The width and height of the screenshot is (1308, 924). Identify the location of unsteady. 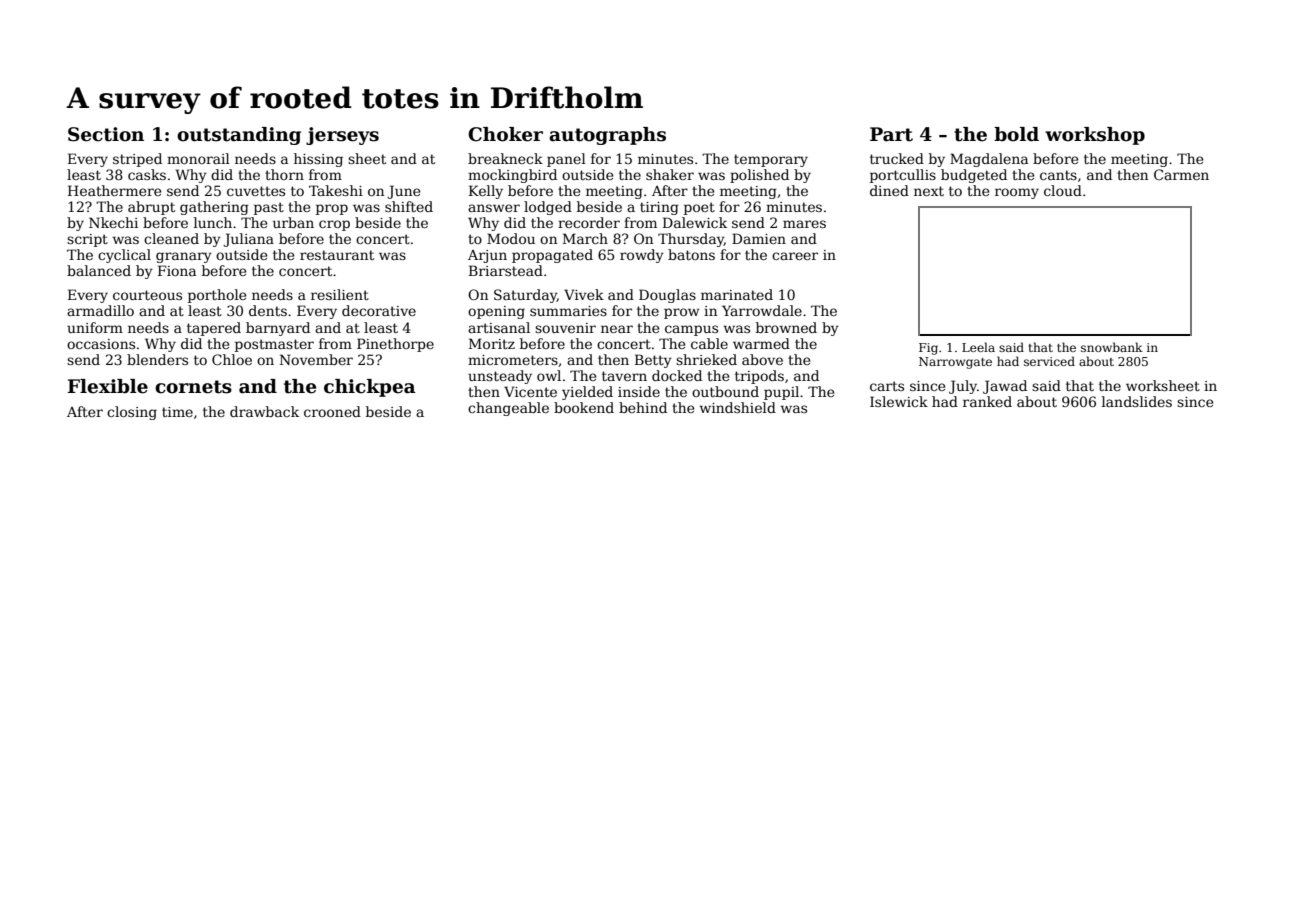
(500, 377).
